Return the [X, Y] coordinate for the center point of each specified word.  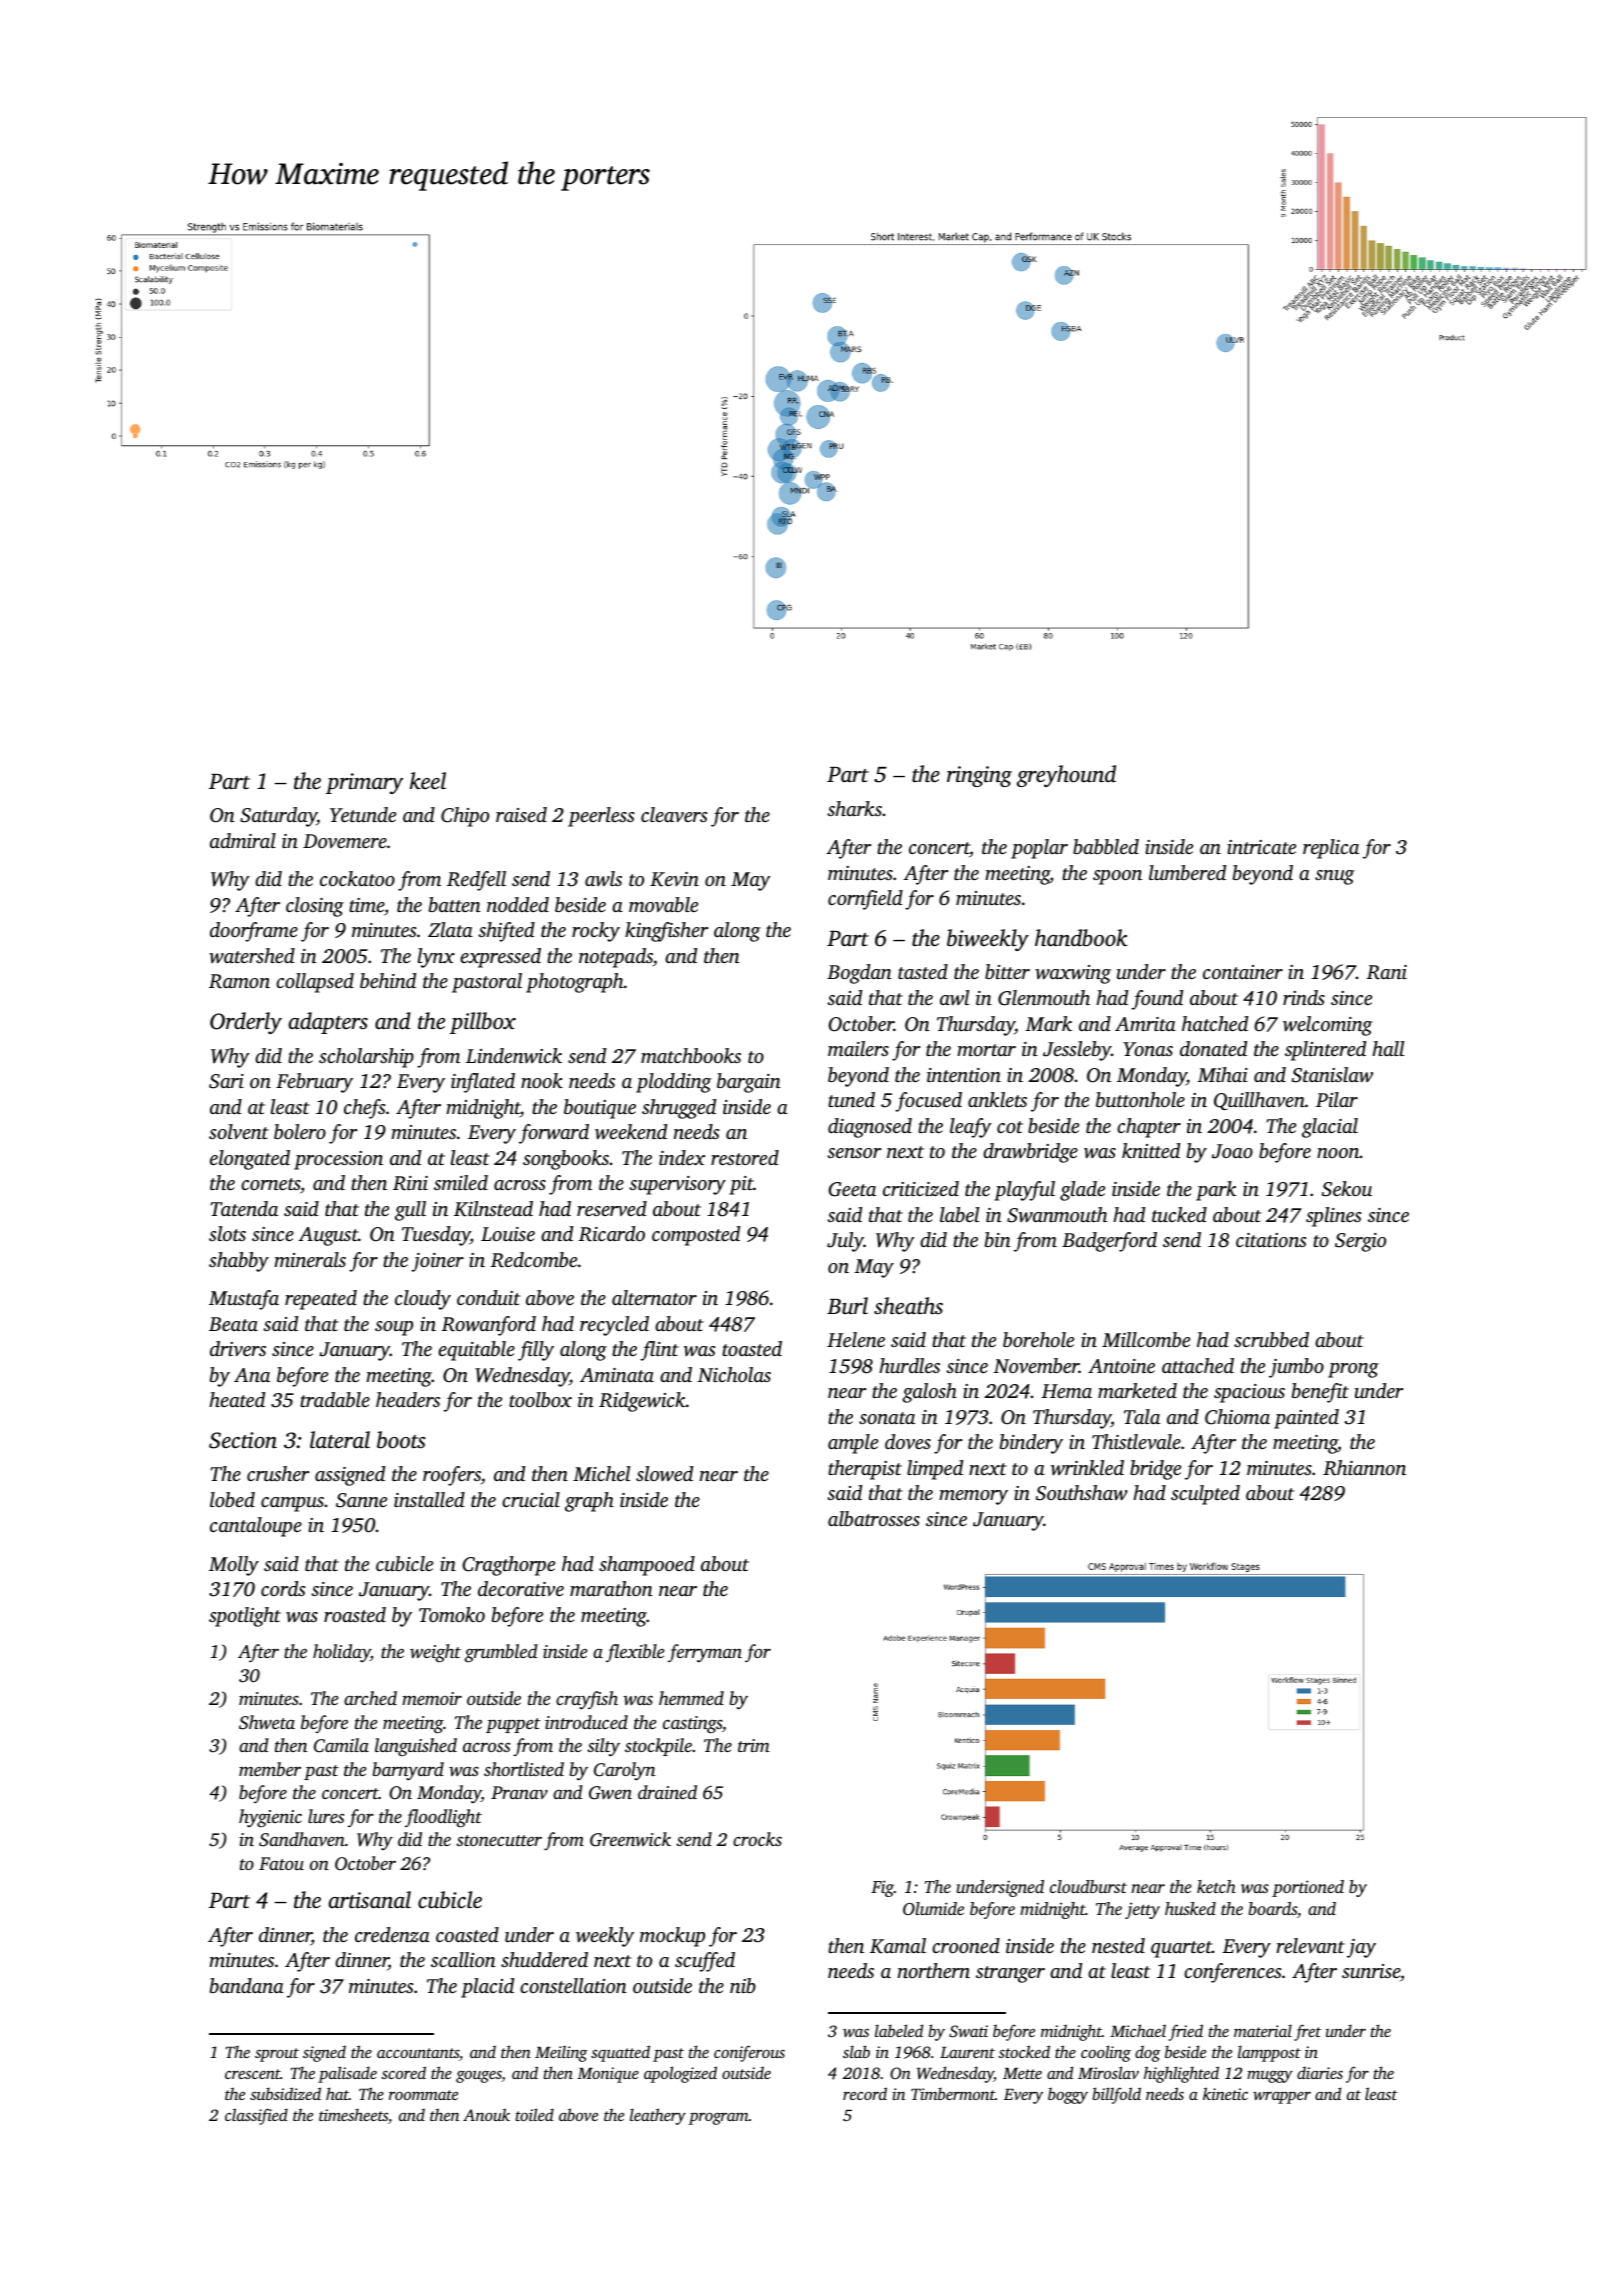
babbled [1106, 846]
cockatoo [357, 878]
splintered [1325, 1051]
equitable [476, 1351]
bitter [1007, 971]
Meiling [561, 2053]
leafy [971, 1128]
